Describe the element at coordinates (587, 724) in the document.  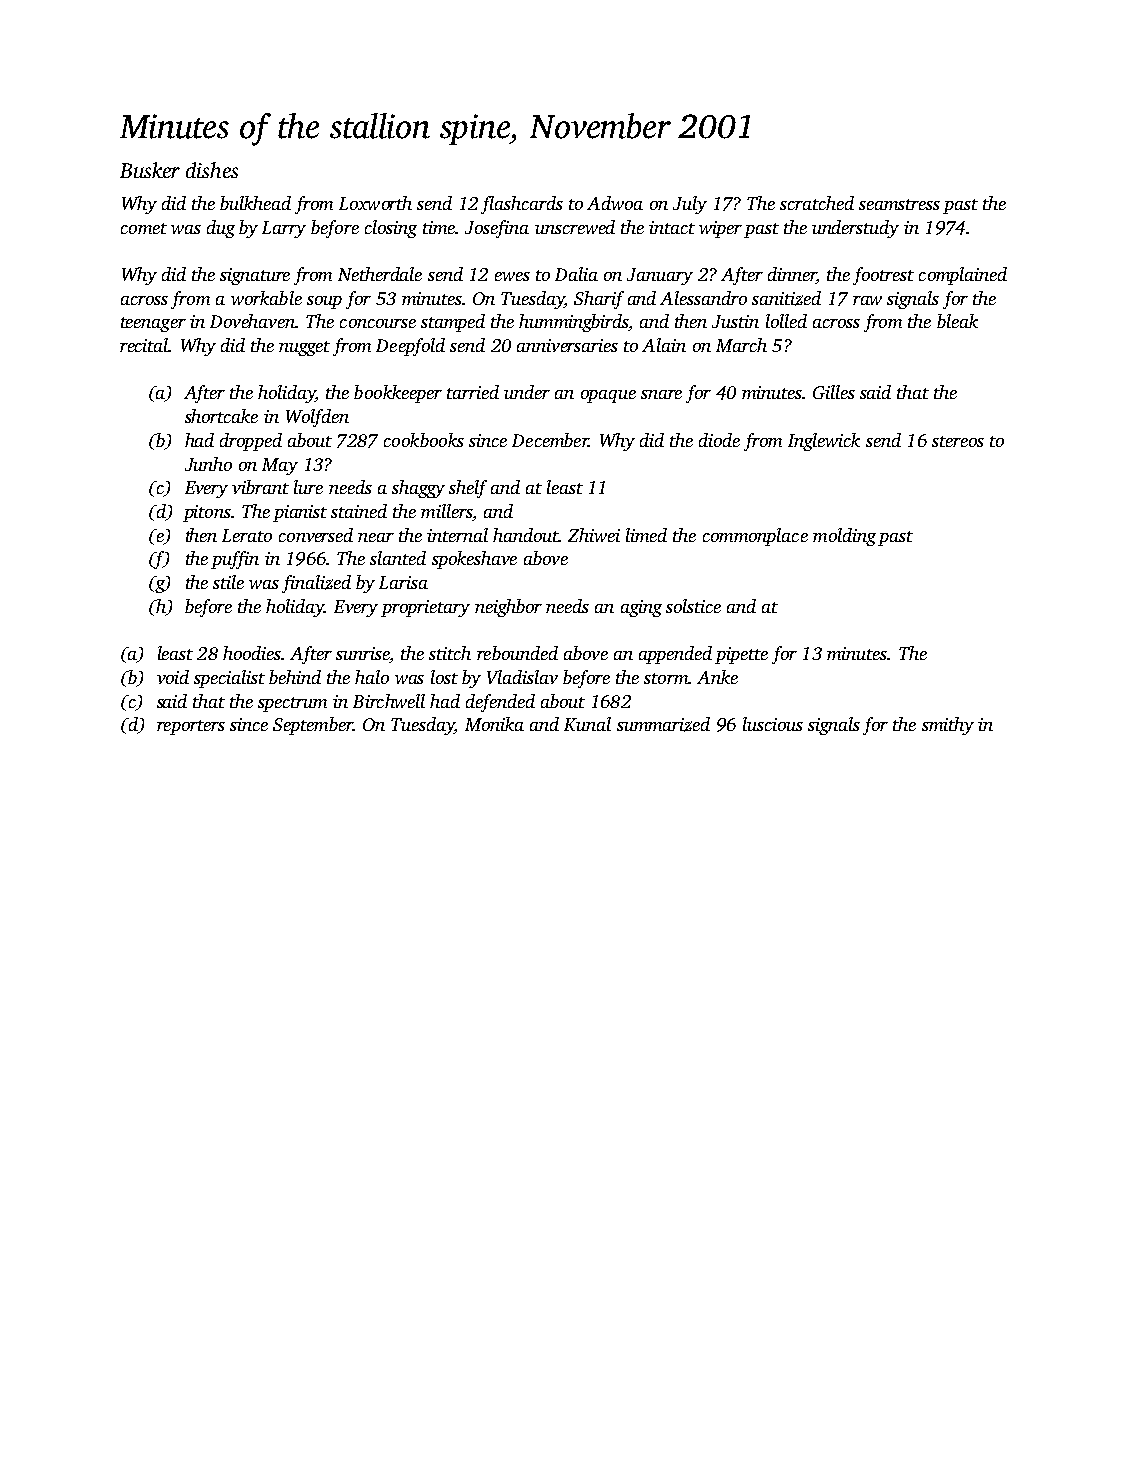
I see `Kunal` at that location.
